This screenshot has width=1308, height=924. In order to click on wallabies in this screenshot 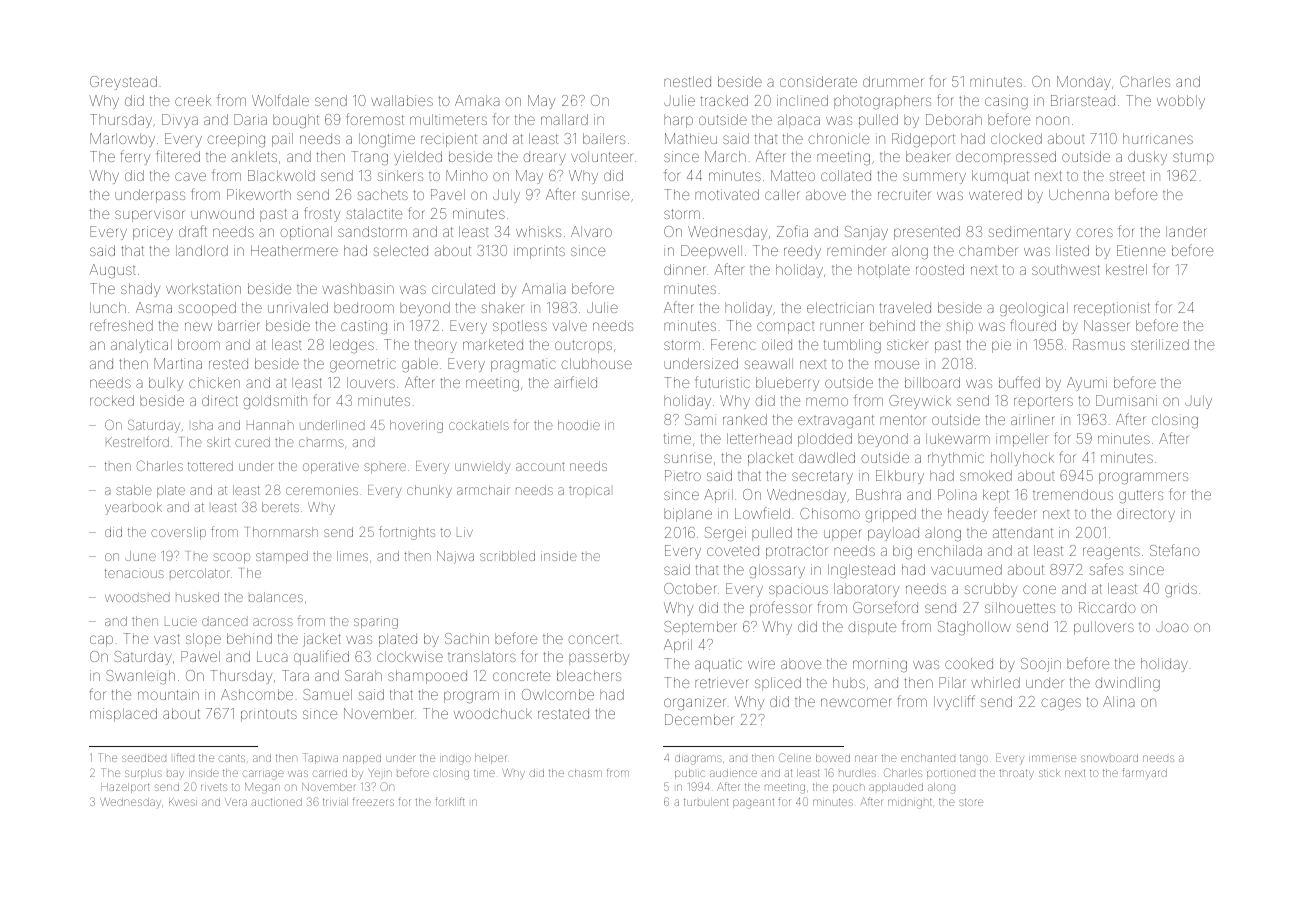, I will do `click(402, 100)`.
